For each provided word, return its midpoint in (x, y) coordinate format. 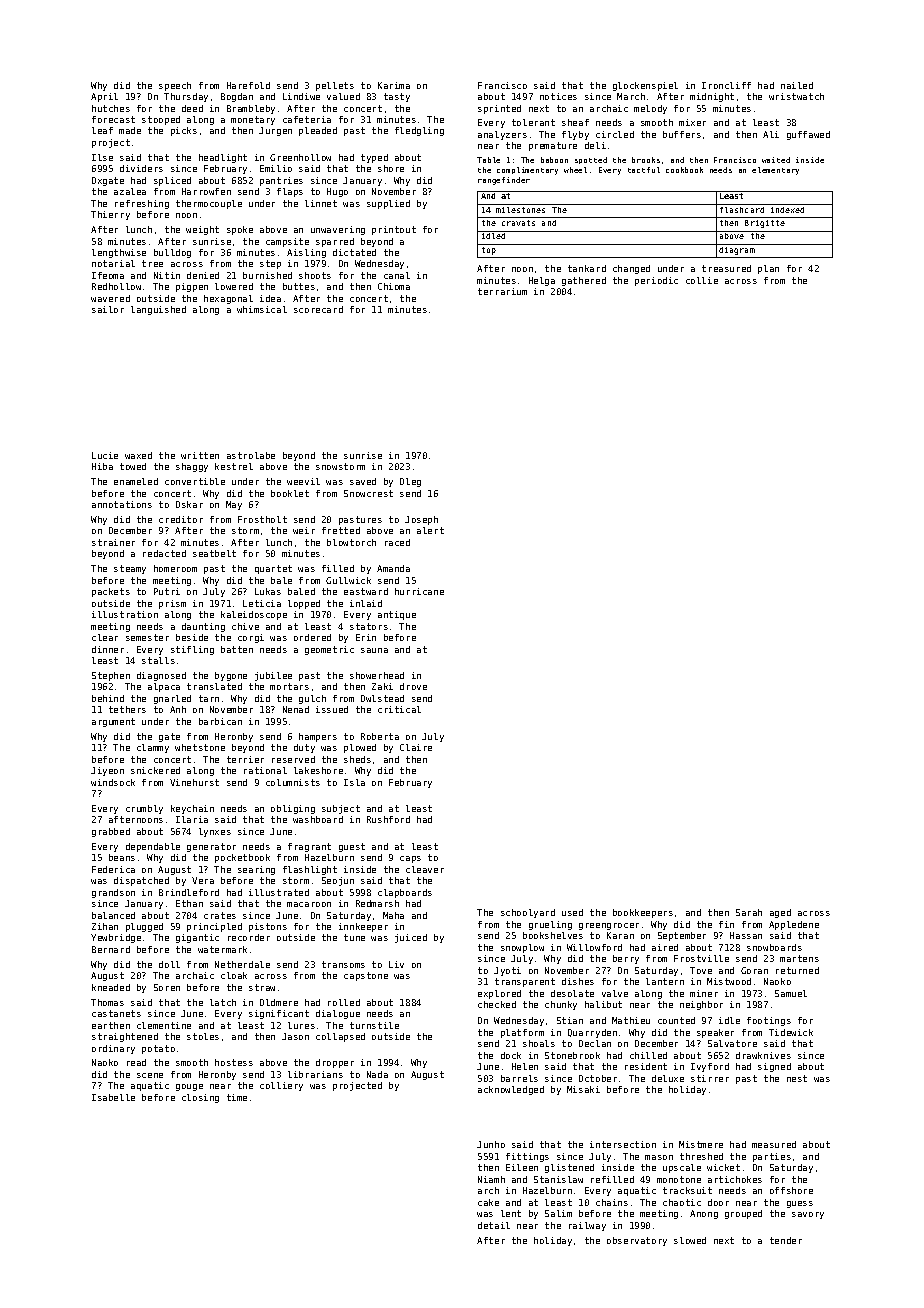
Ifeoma (108, 275)
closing (200, 1098)
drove (413, 686)
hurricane (419, 591)
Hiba (102, 466)
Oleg (410, 482)
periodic (656, 281)
